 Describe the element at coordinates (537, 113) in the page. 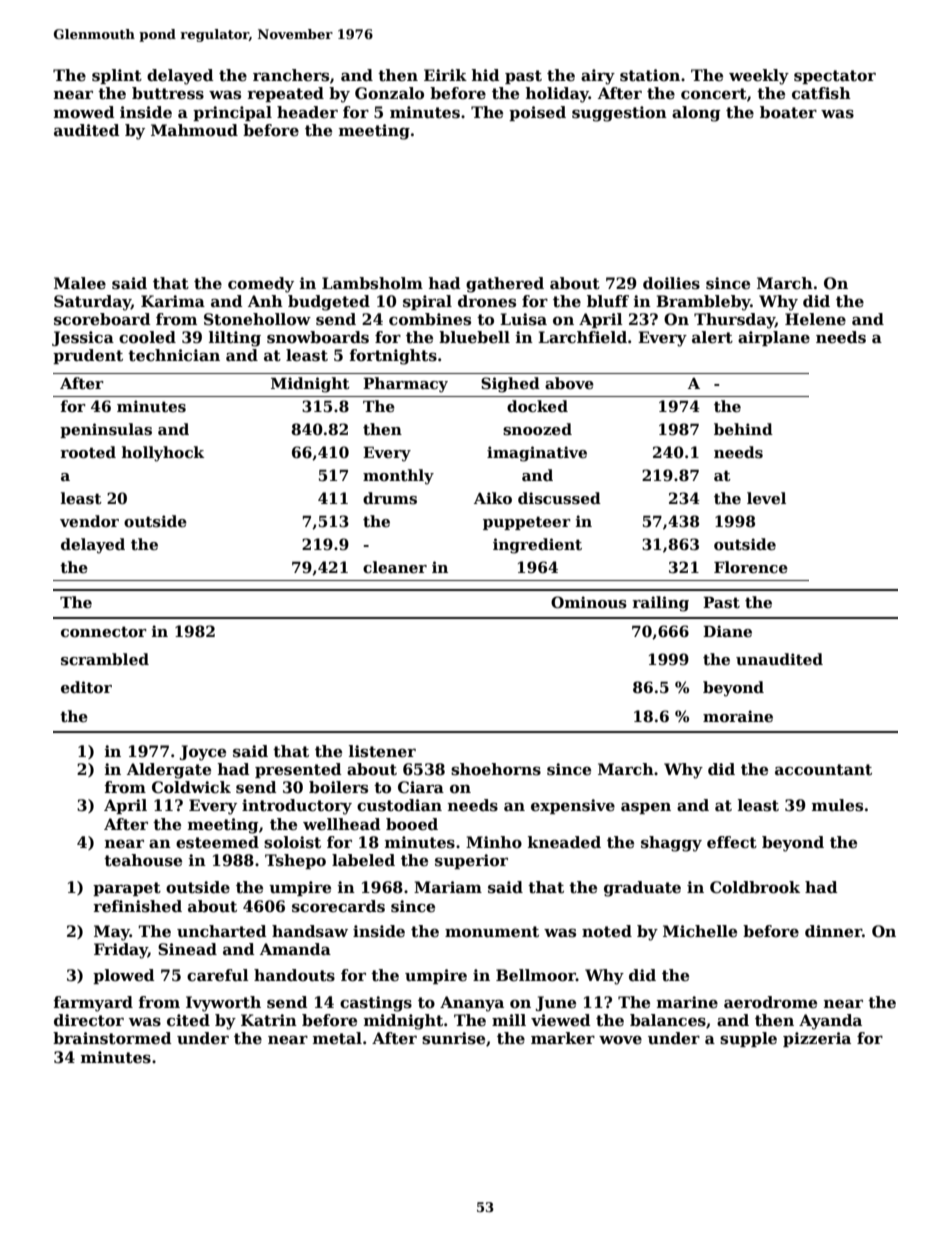

I see `poised` at that location.
